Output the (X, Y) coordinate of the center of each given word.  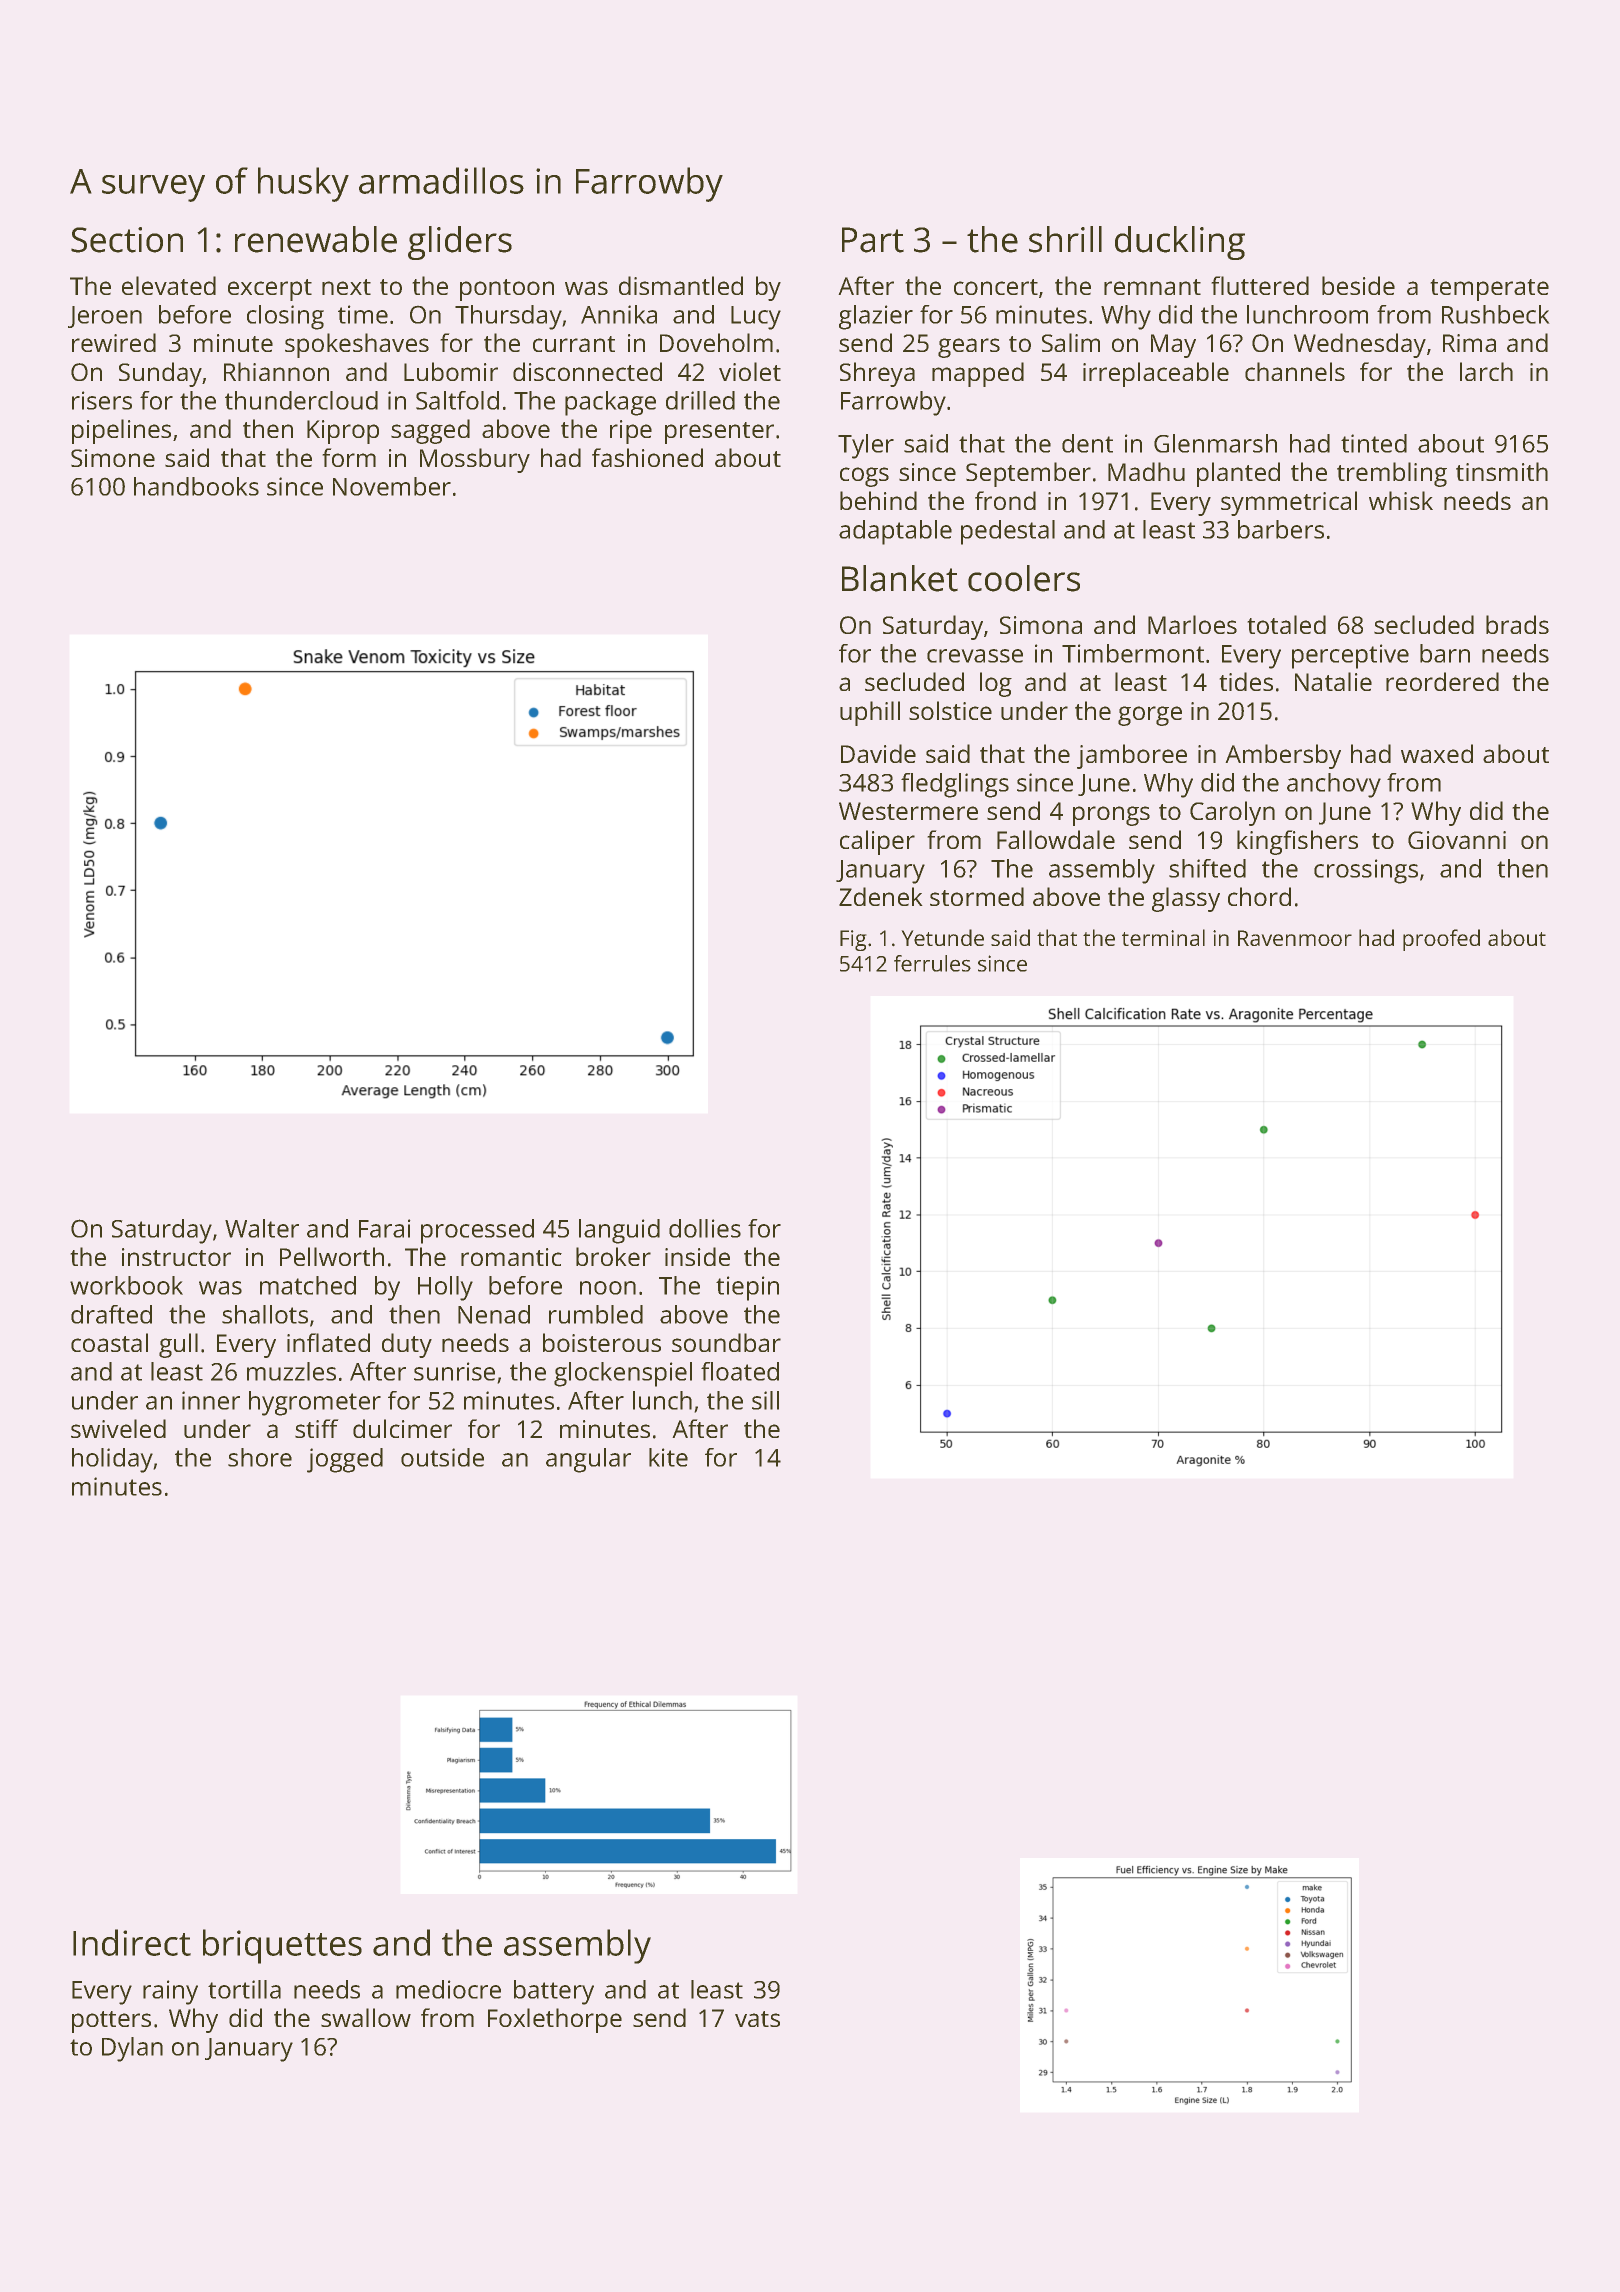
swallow (366, 2017)
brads (1517, 624)
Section (127, 240)
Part (873, 240)
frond (1005, 500)
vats (757, 2019)
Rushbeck (1495, 314)
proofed (1441, 940)
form (349, 457)
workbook (126, 1285)
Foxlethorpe (555, 2020)
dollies (705, 1228)
